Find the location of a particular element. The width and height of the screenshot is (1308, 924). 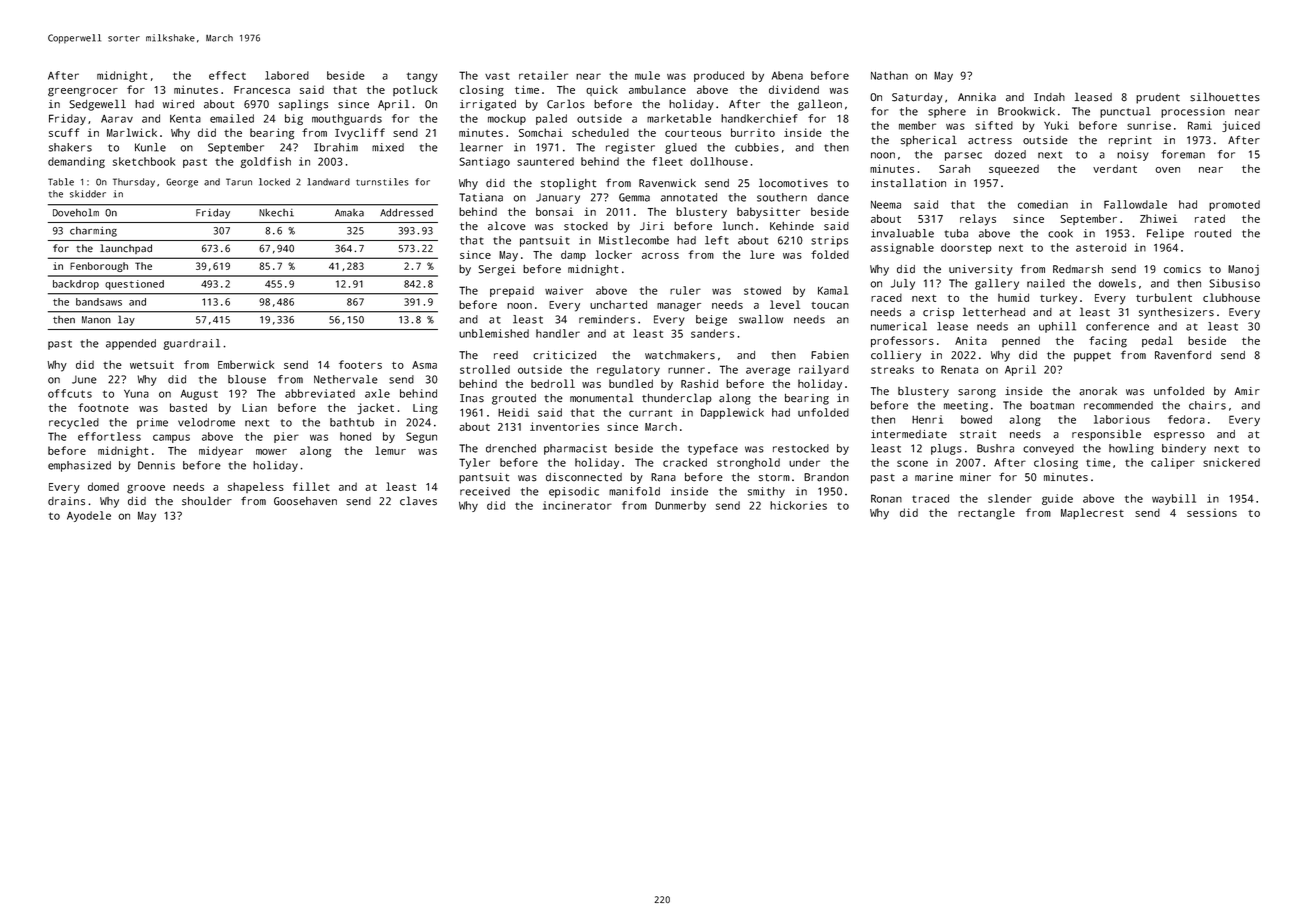

Abena is located at coordinates (787, 75).
